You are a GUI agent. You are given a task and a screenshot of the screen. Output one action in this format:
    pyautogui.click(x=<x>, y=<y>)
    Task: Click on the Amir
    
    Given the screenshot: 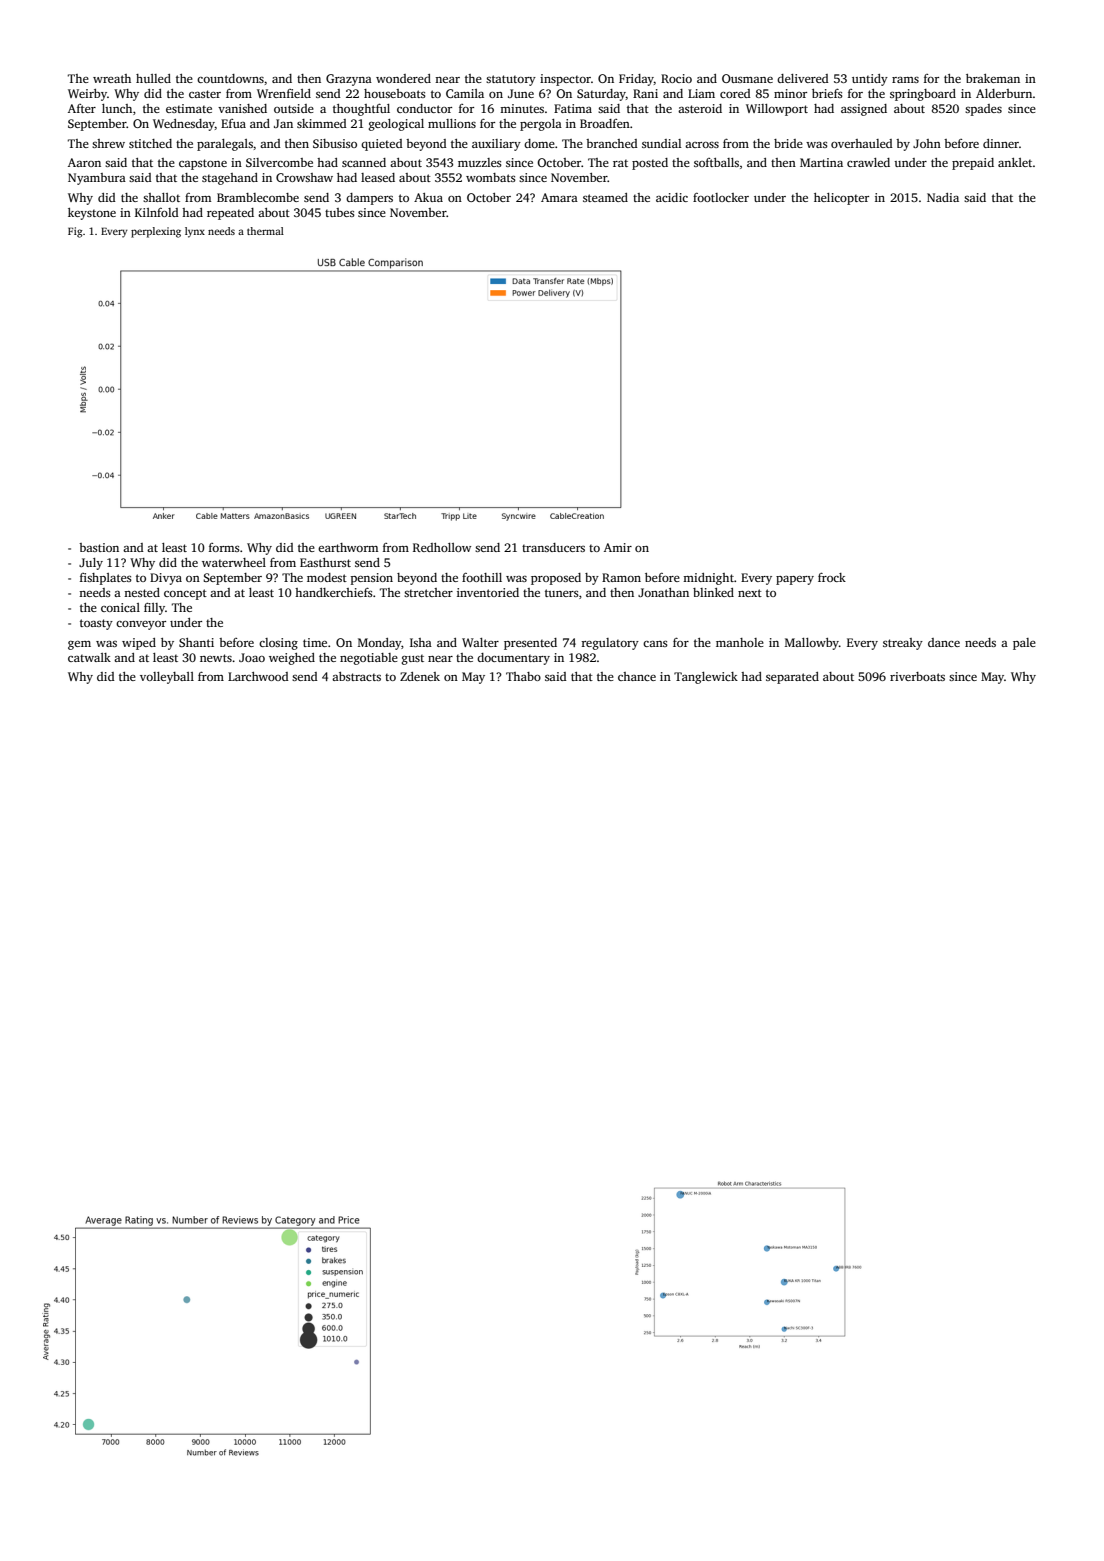 What is the action you would take?
    pyautogui.click(x=618, y=547)
